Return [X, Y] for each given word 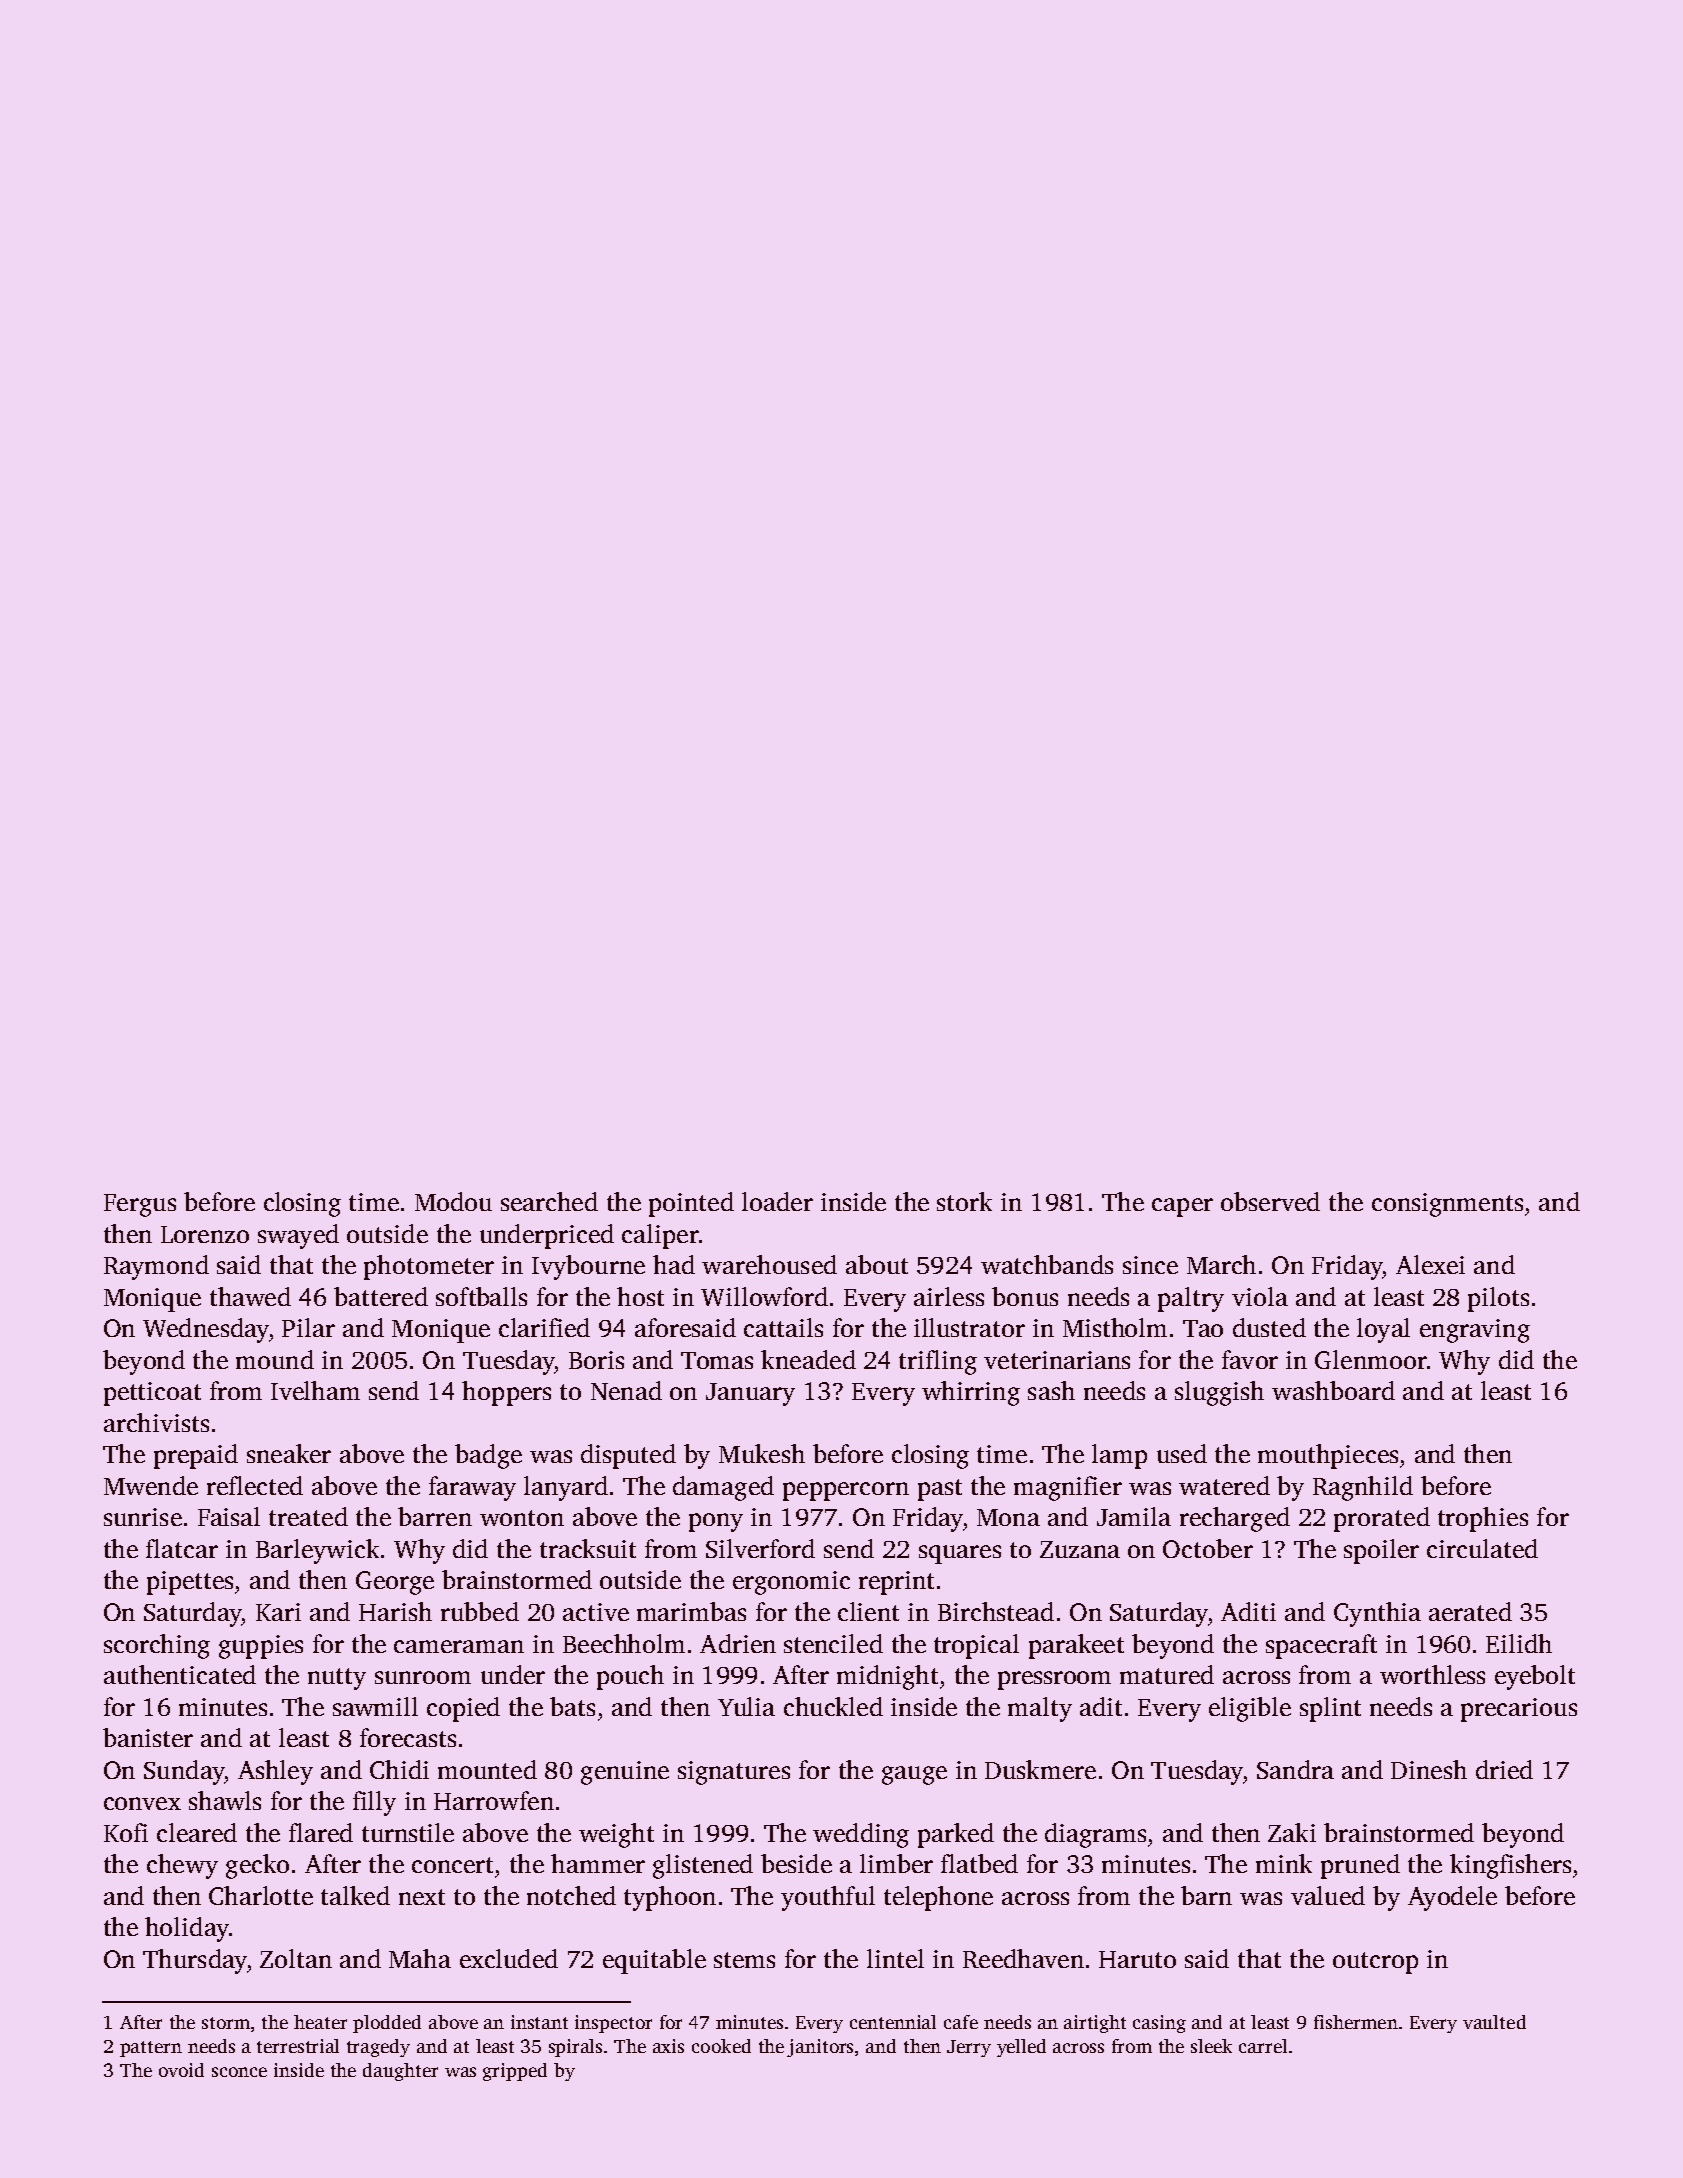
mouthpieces [1328, 1456]
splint [1330, 1709]
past [940, 1490]
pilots [1498, 1299]
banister [148, 1737]
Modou [453, 1201]
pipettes [190, 1583]
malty [1040, 1709]
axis [668, 2046]
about [877, 1264]
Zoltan [296, 1958]
